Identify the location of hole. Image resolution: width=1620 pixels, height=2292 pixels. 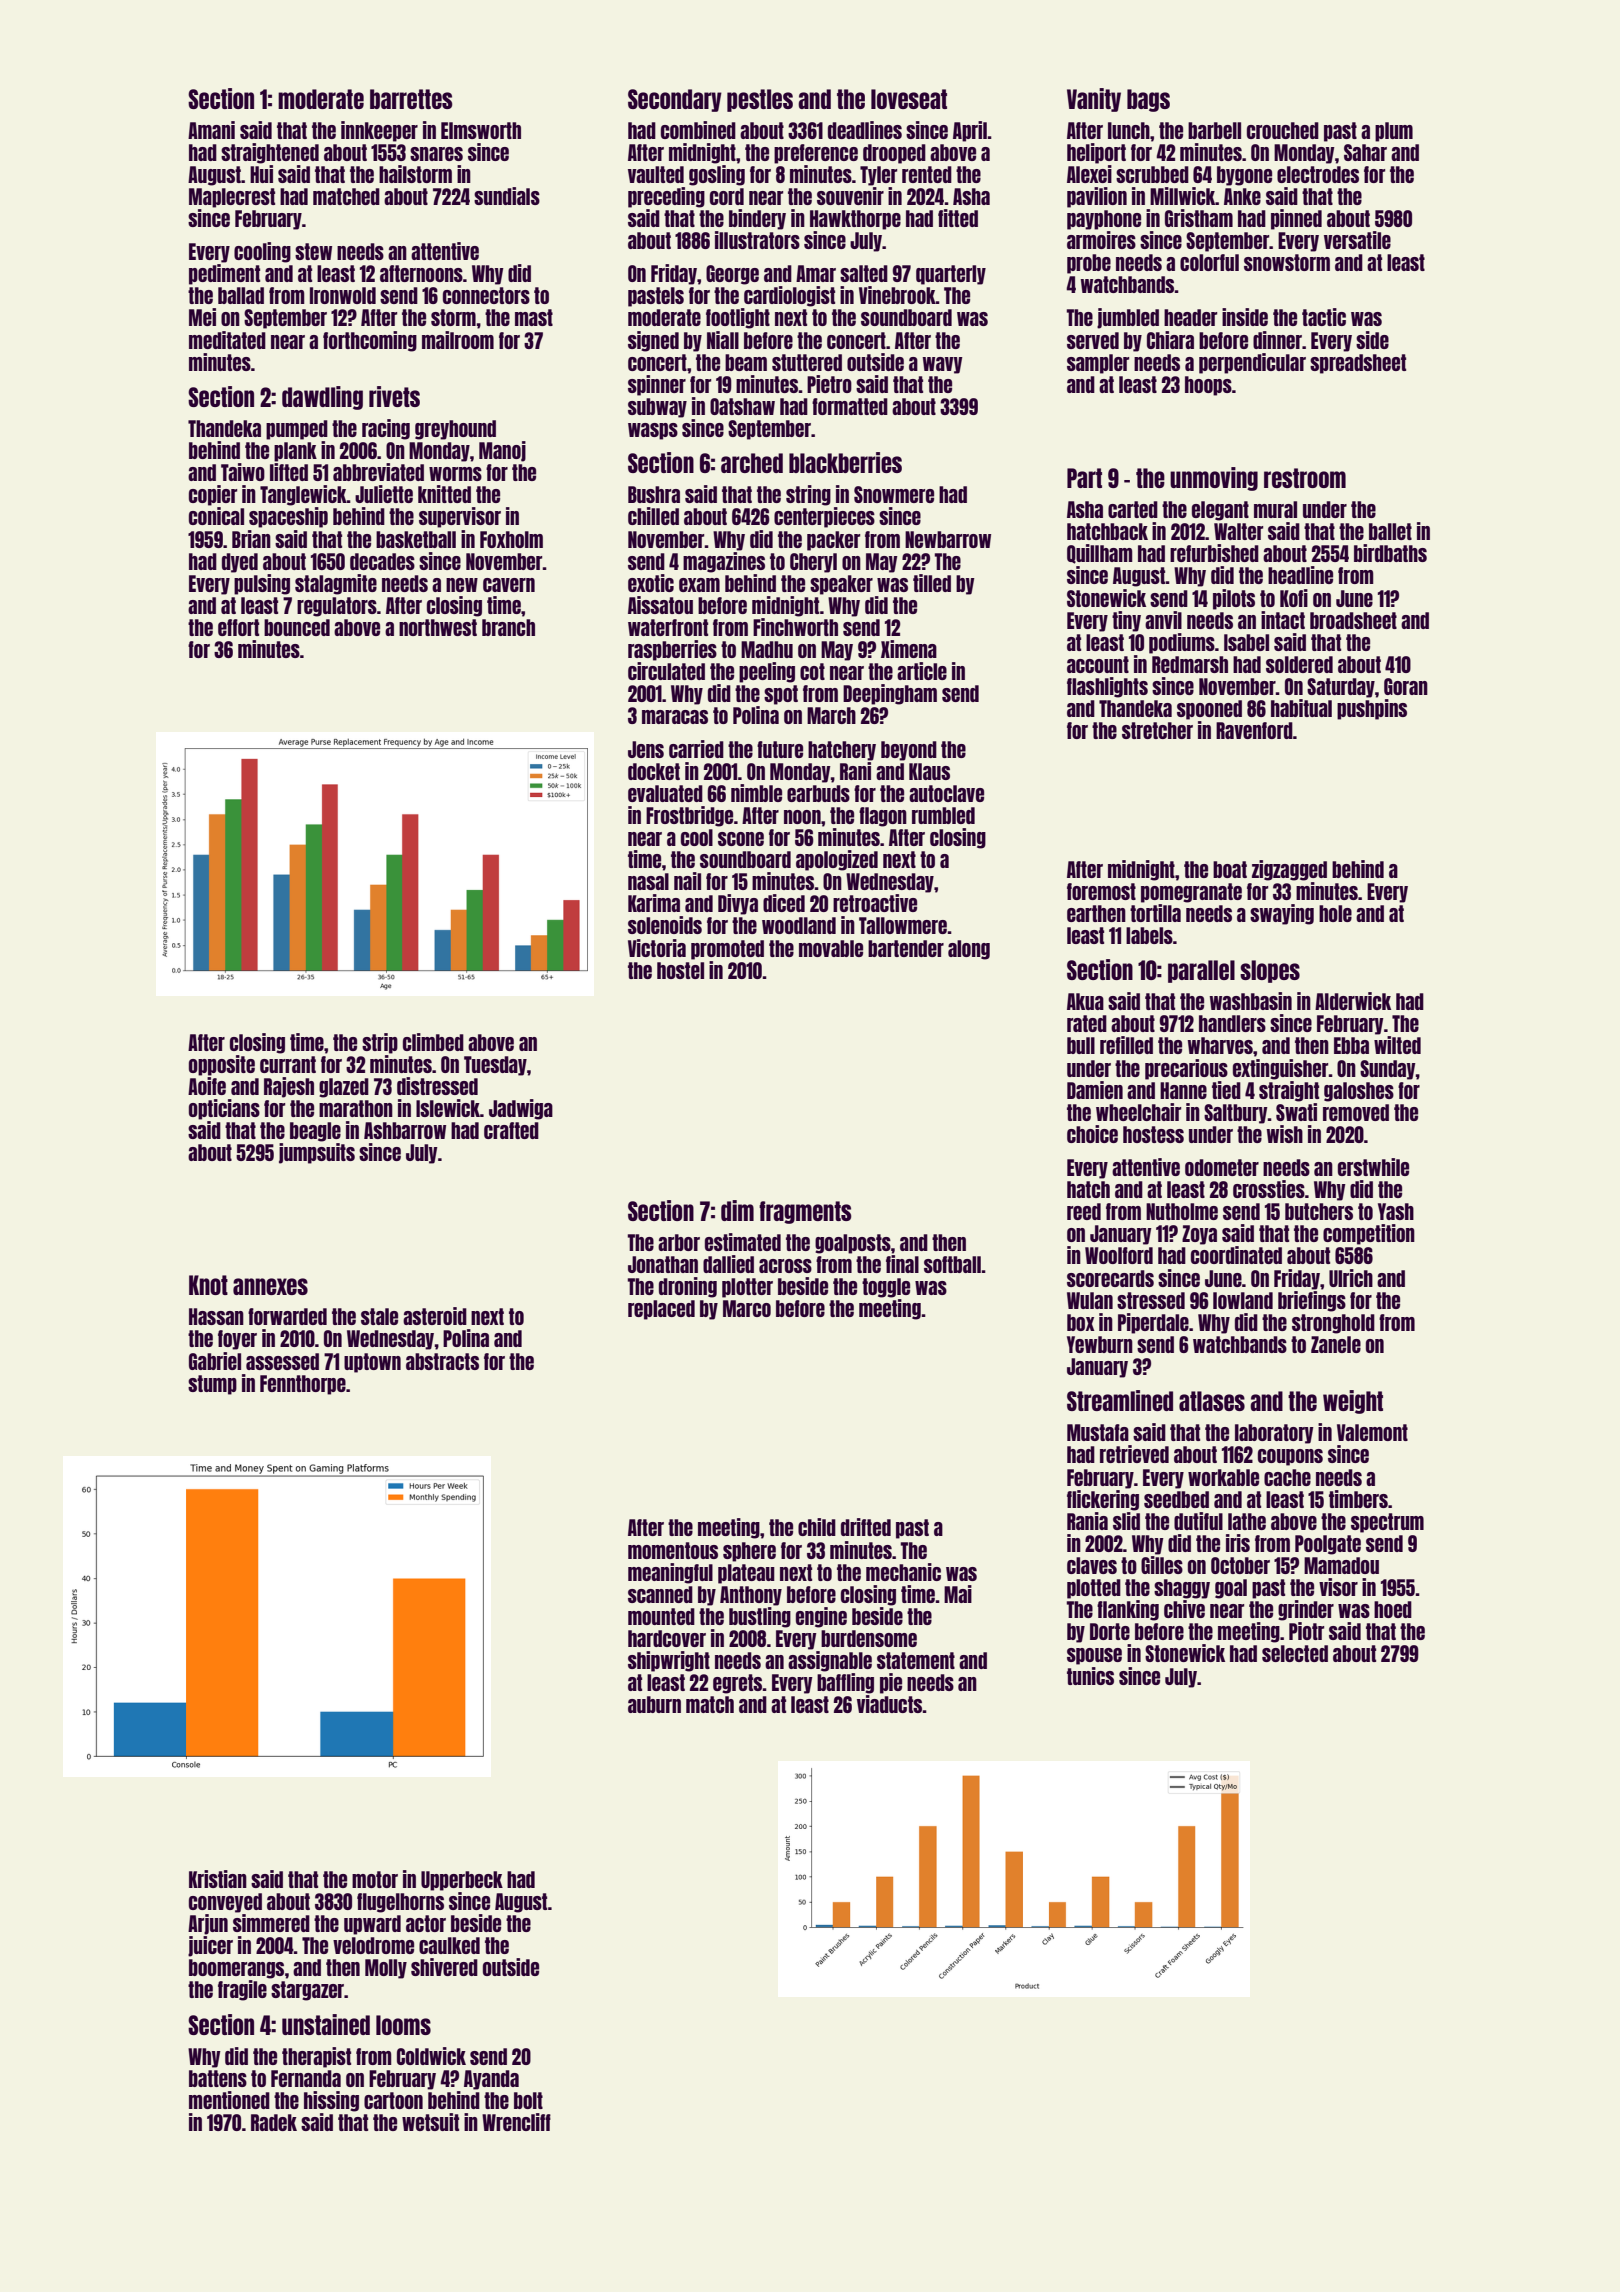
(1335, 913).
